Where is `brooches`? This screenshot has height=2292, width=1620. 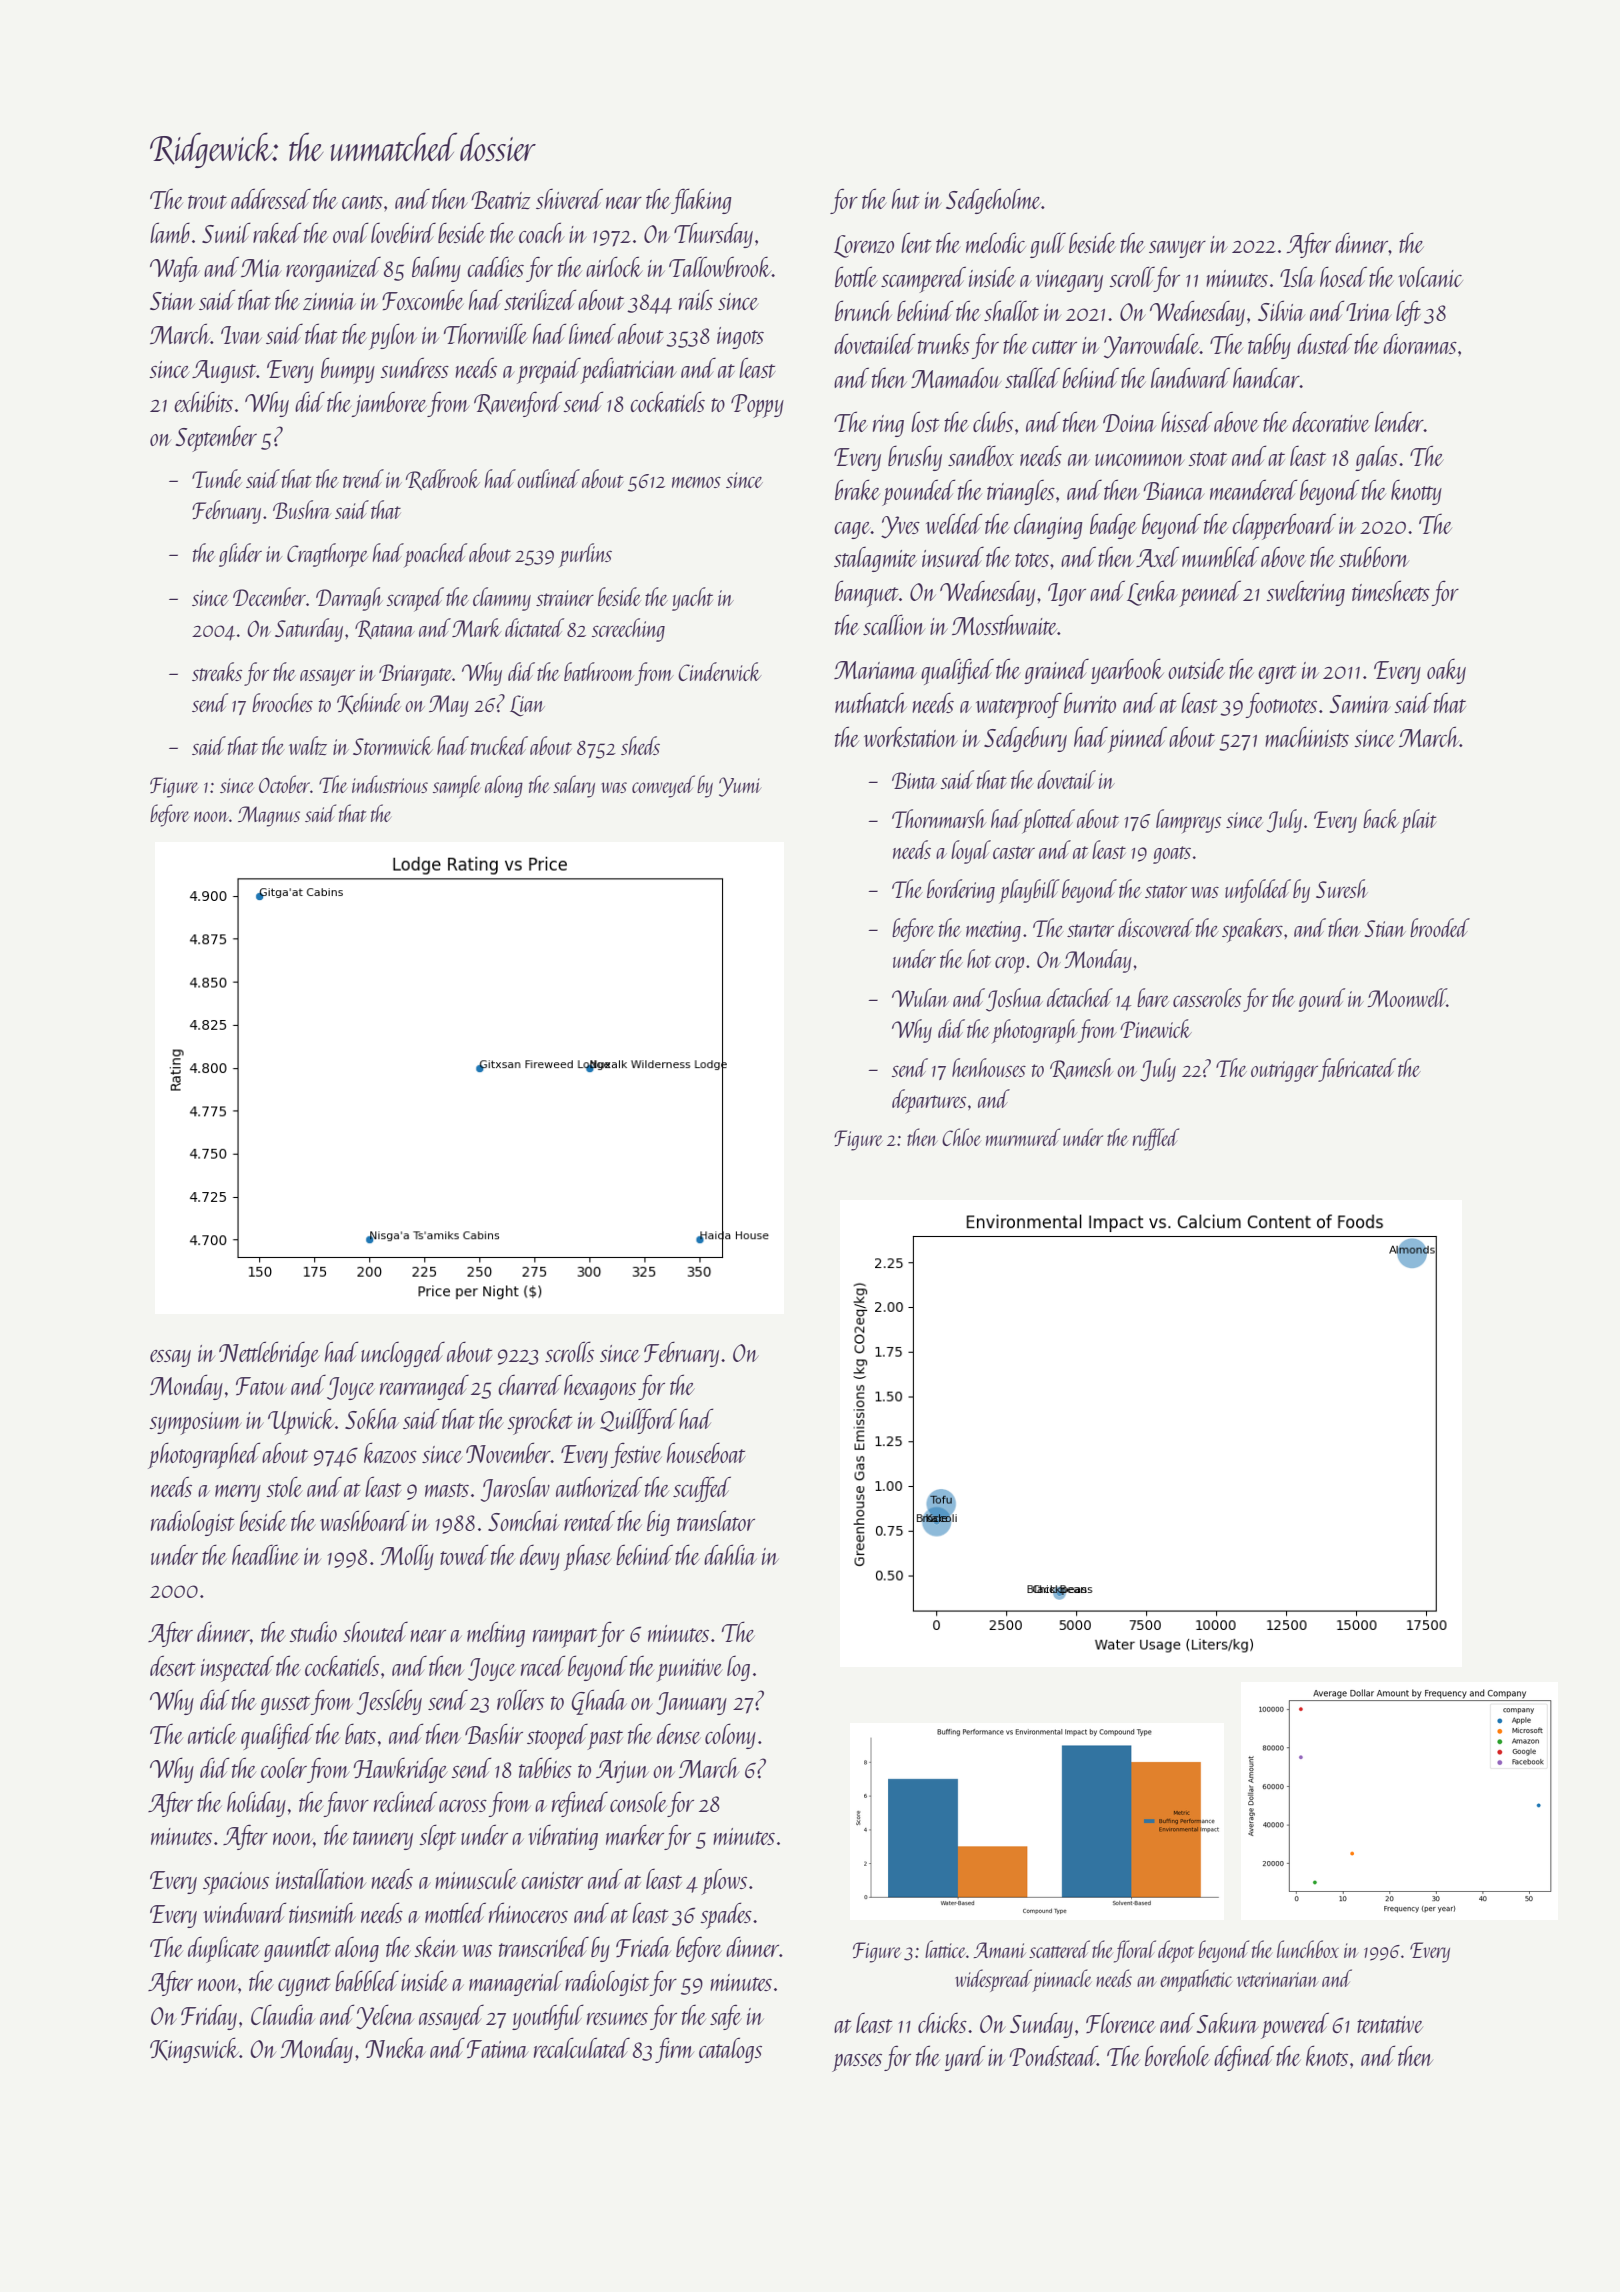
brooches is located at coordinates (282, 702).
